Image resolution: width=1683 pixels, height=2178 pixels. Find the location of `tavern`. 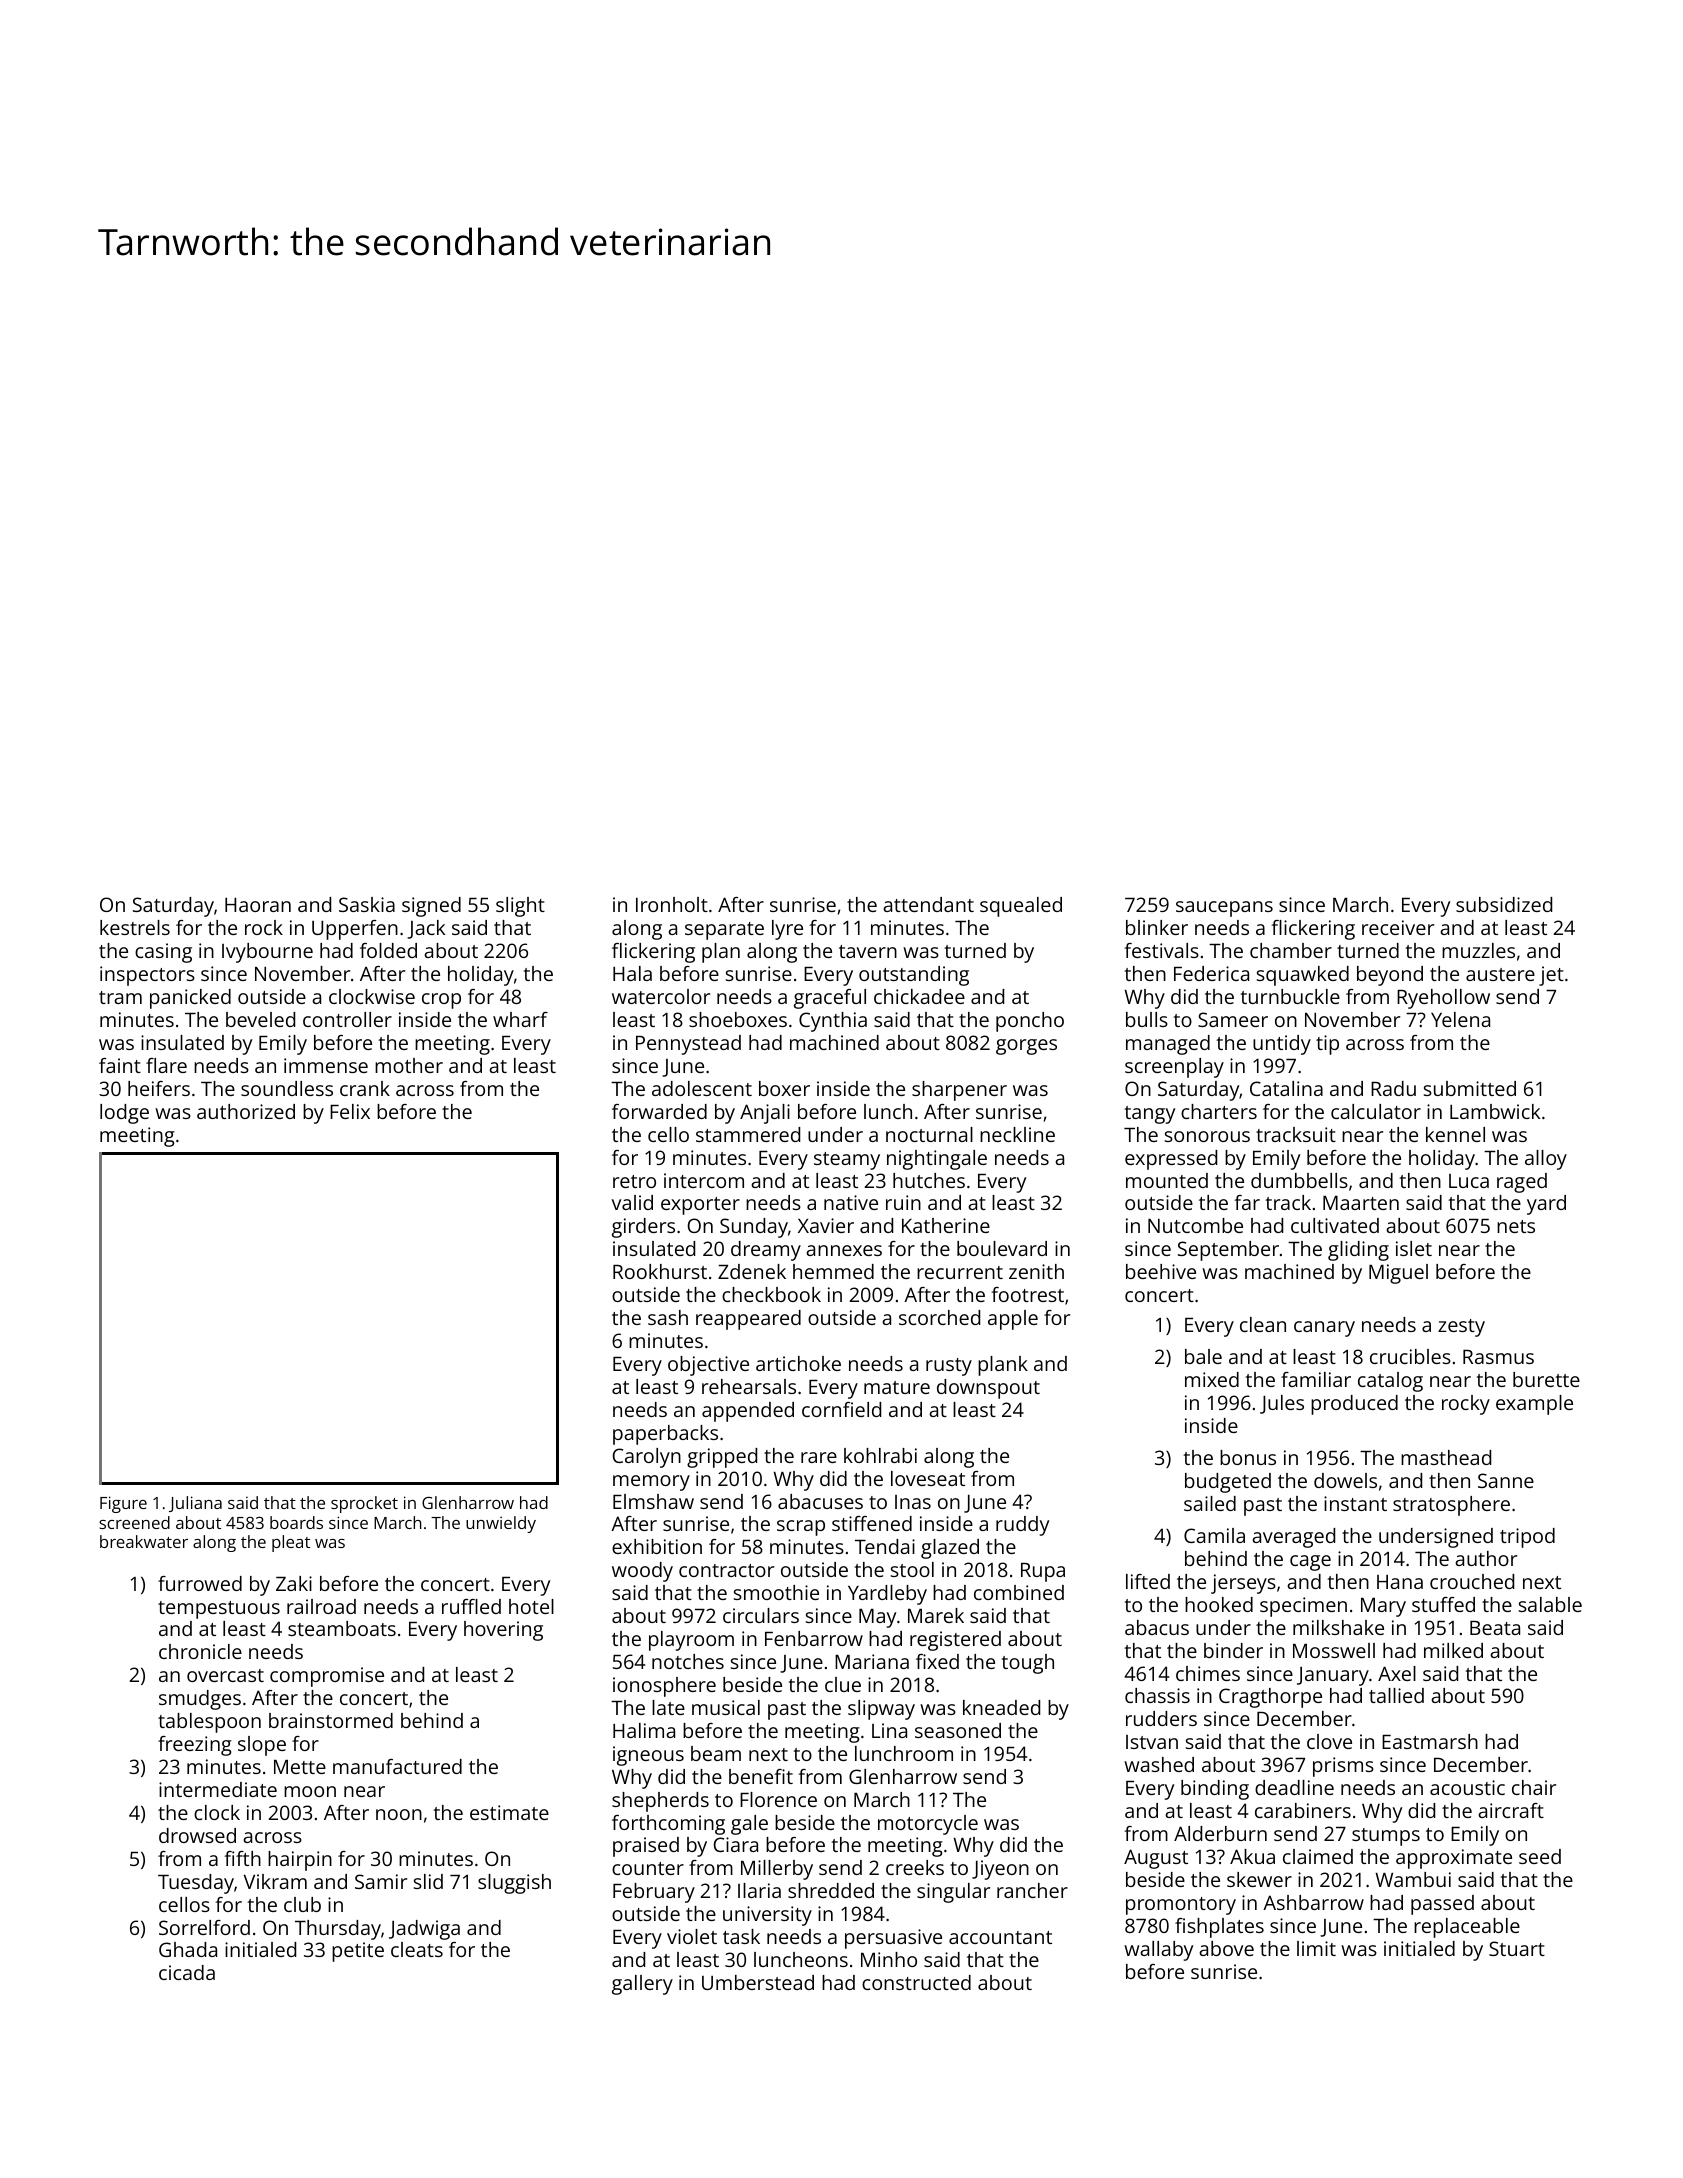

tavern is located at coordinates (868, 951).
